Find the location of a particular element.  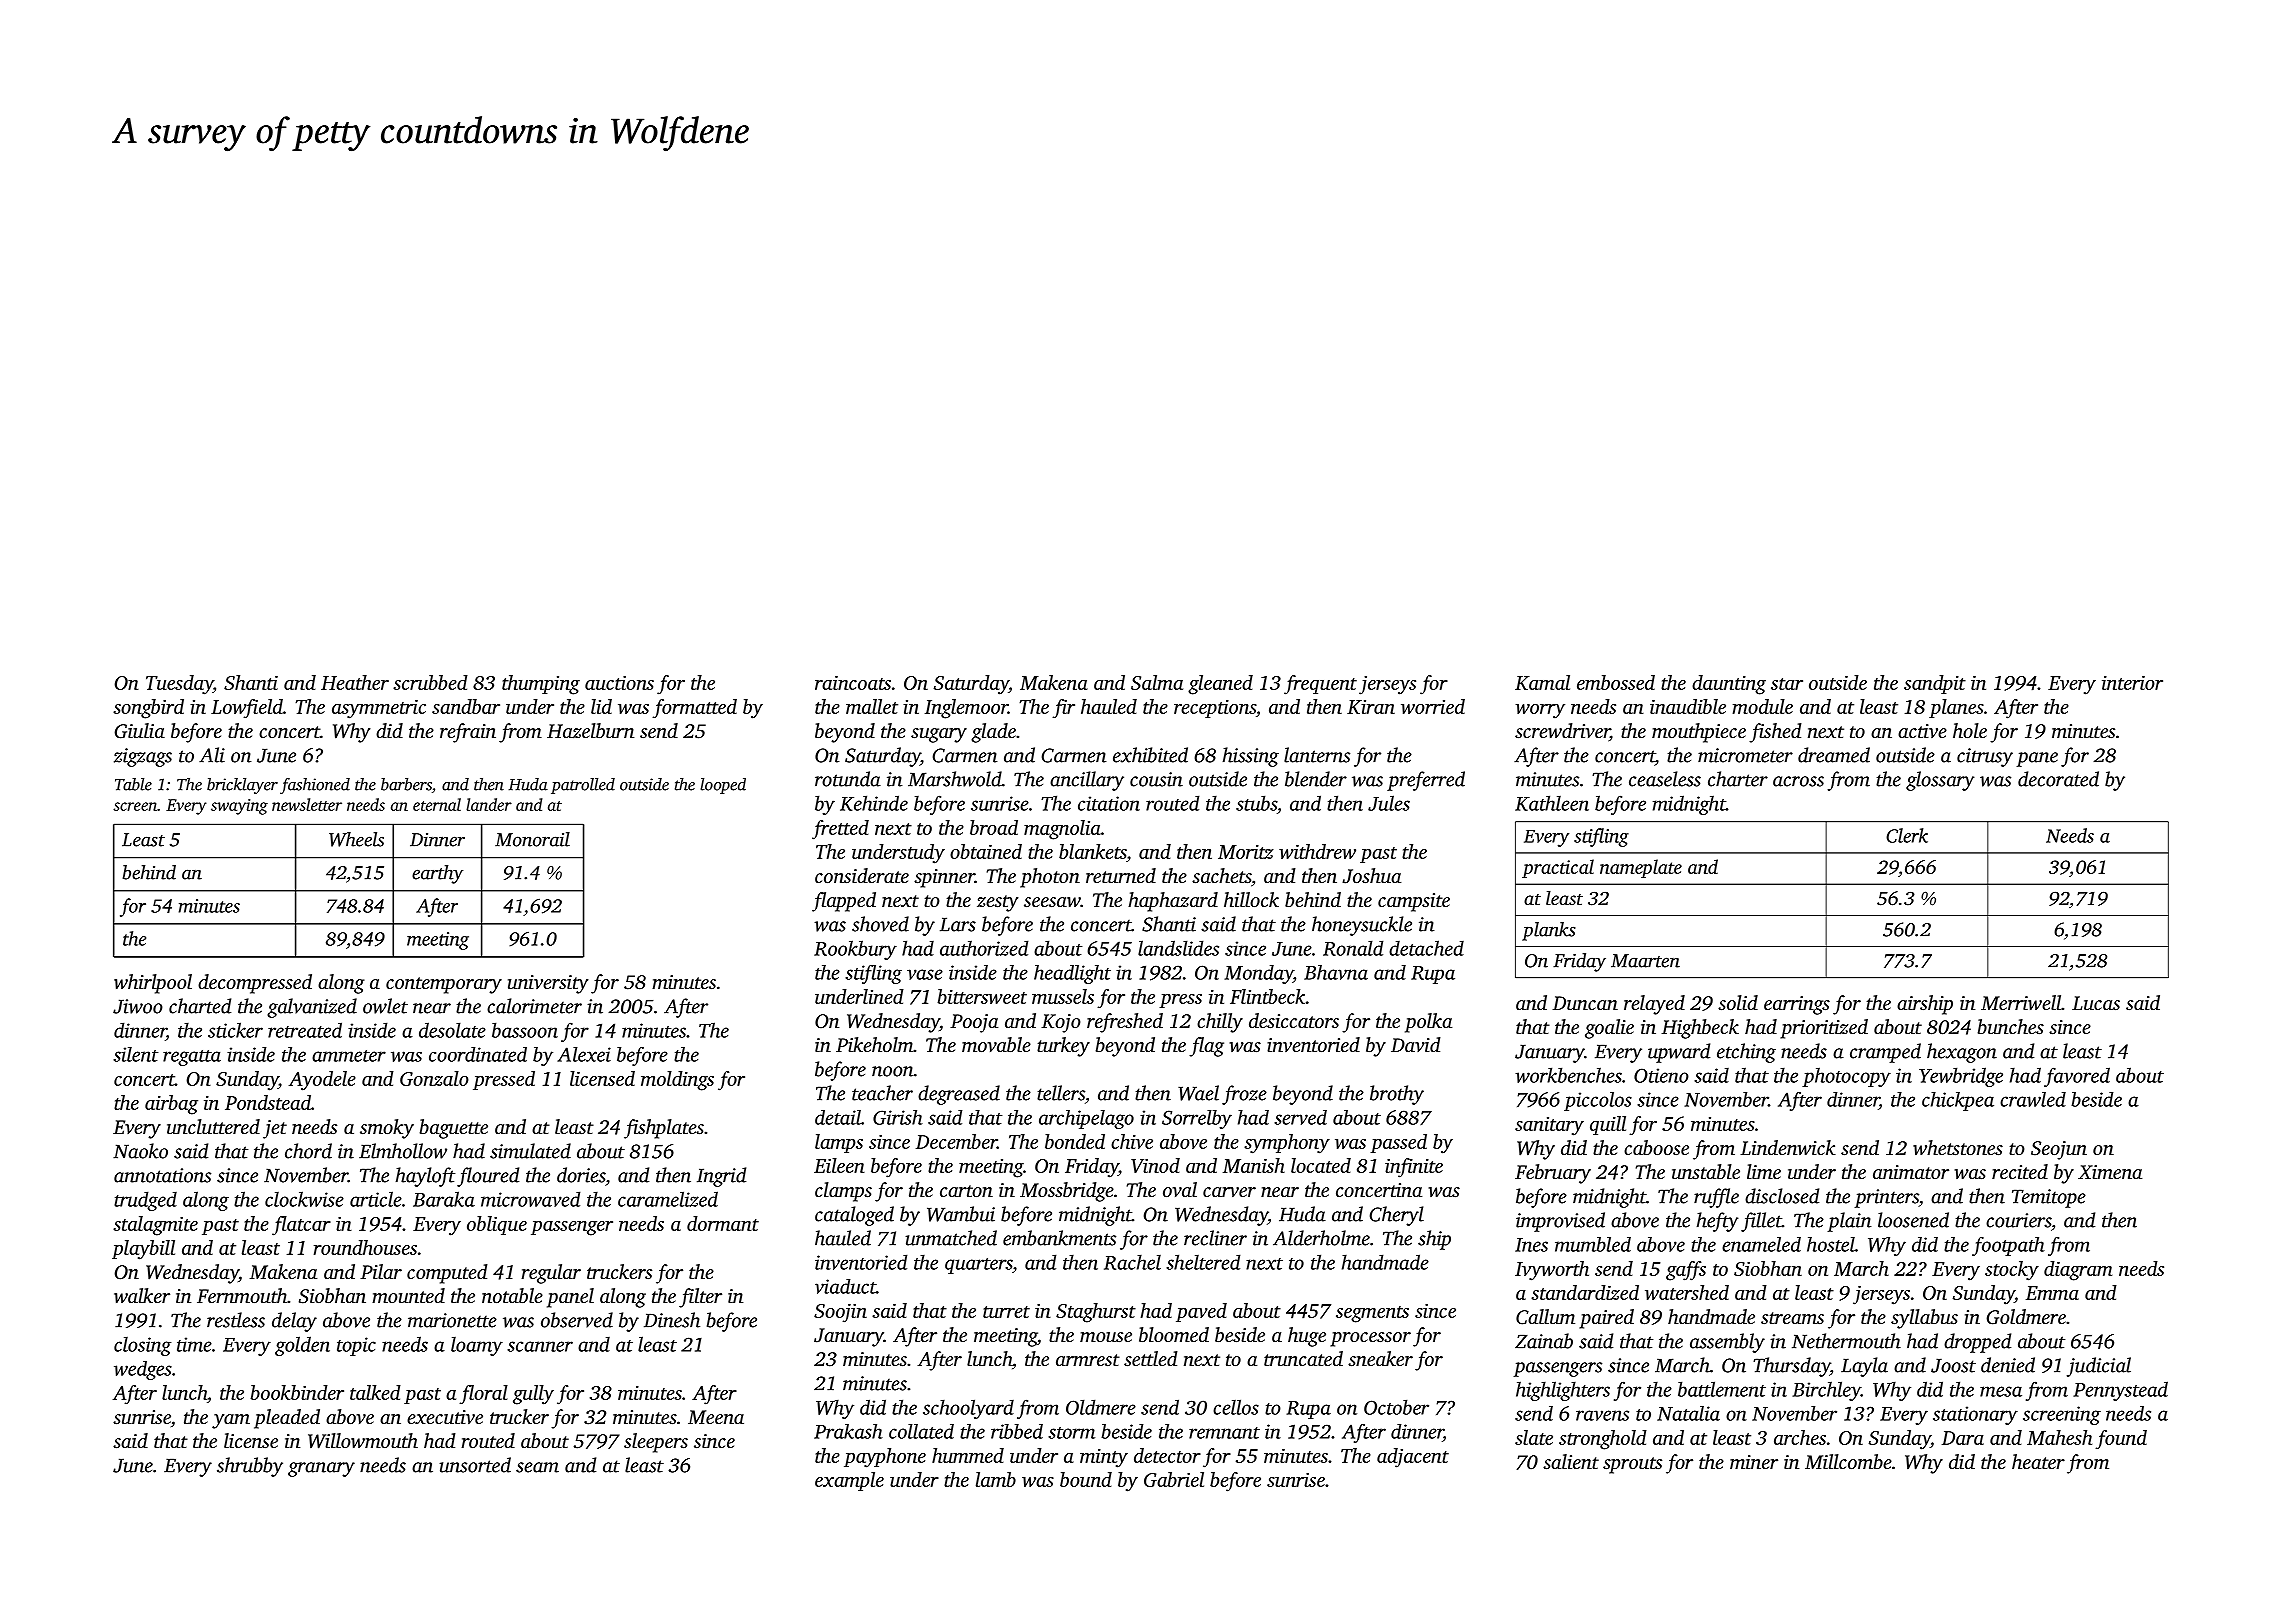

Merriwell is located at coordinates (2021, 1003).
